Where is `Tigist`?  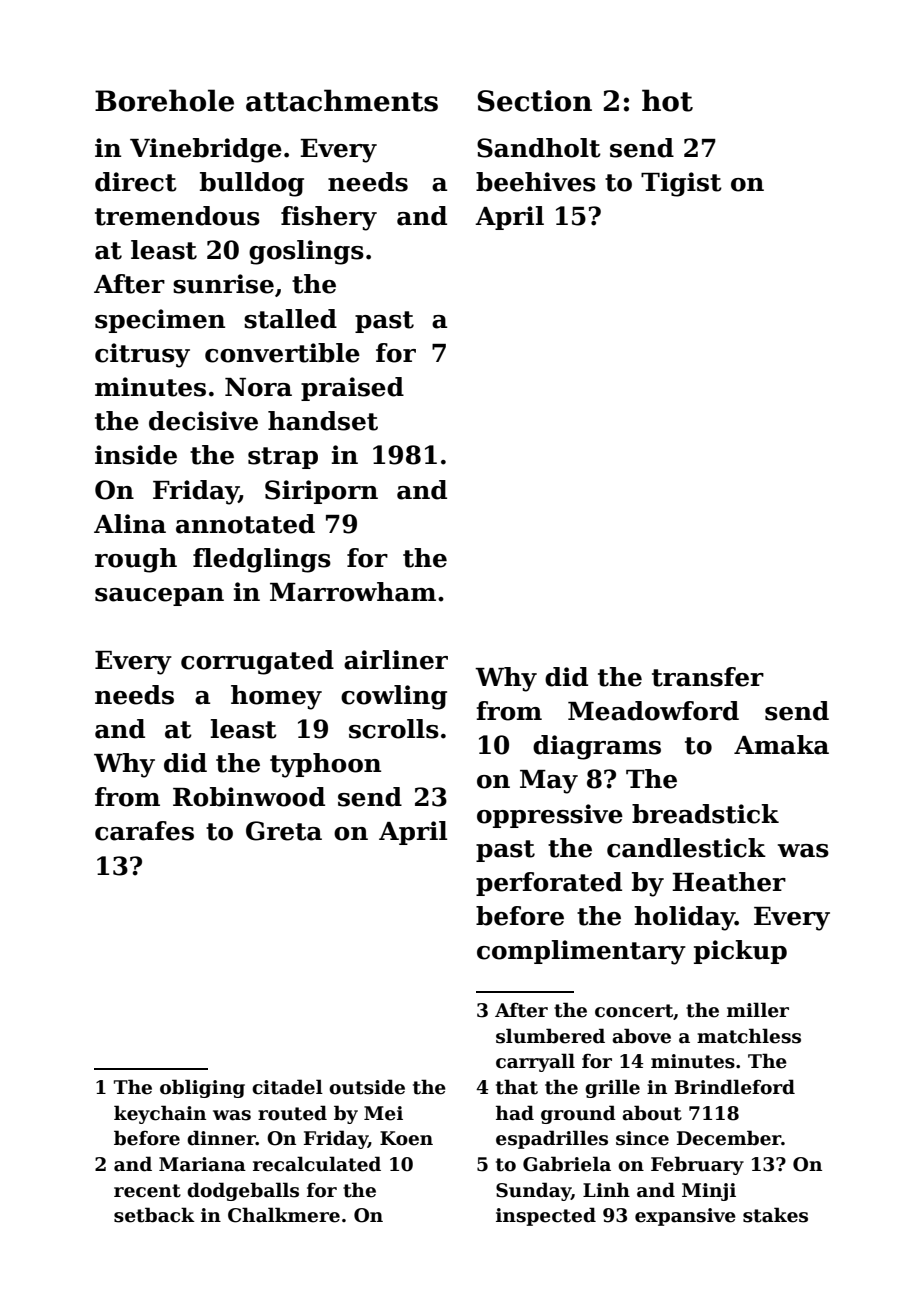
Tigist is located at coordinates (681, 184).
